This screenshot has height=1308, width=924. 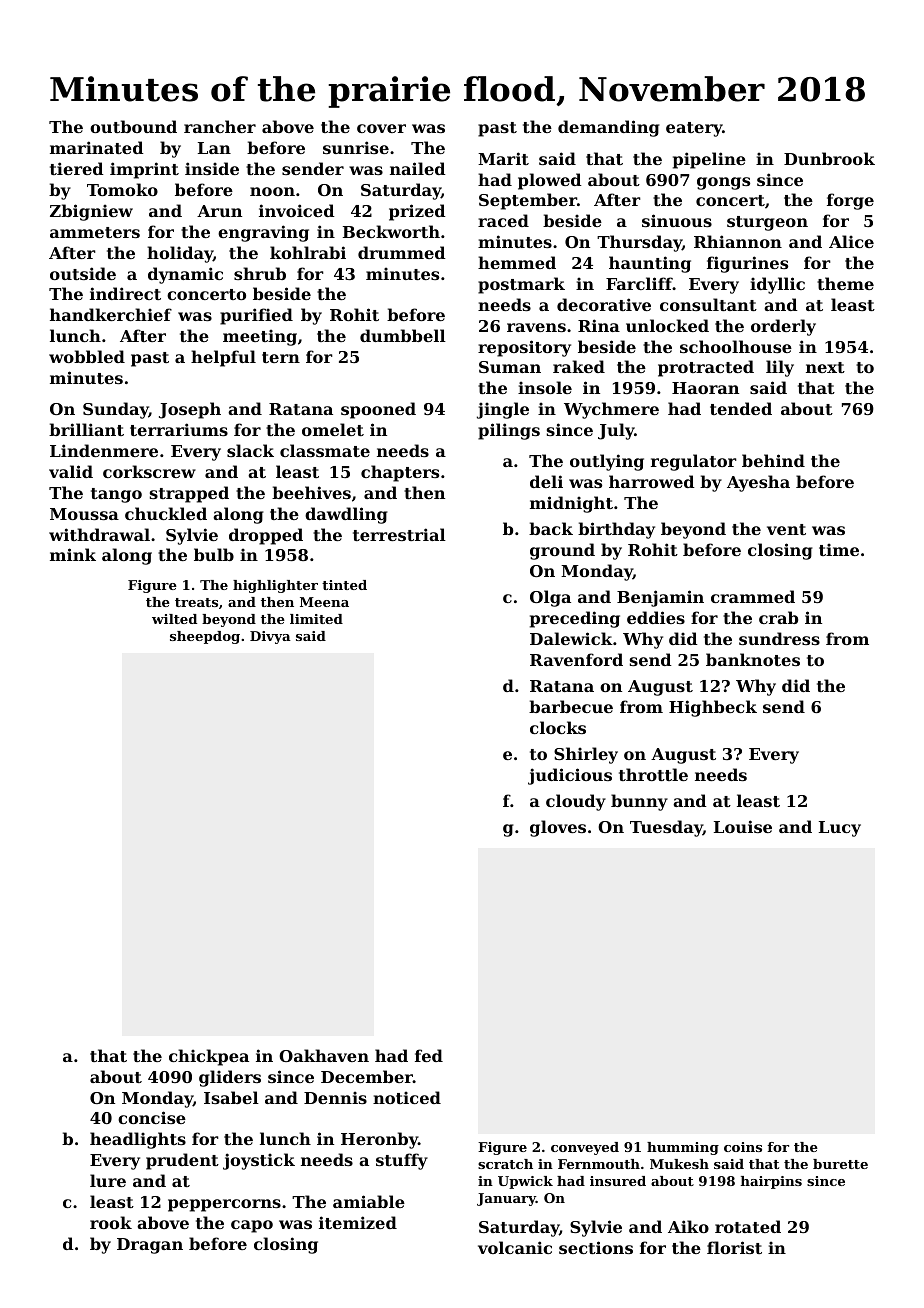 What do you see at coordinates (77, 168) in the screenshot?
I see `tiered` at bounding box center [77, 168].
